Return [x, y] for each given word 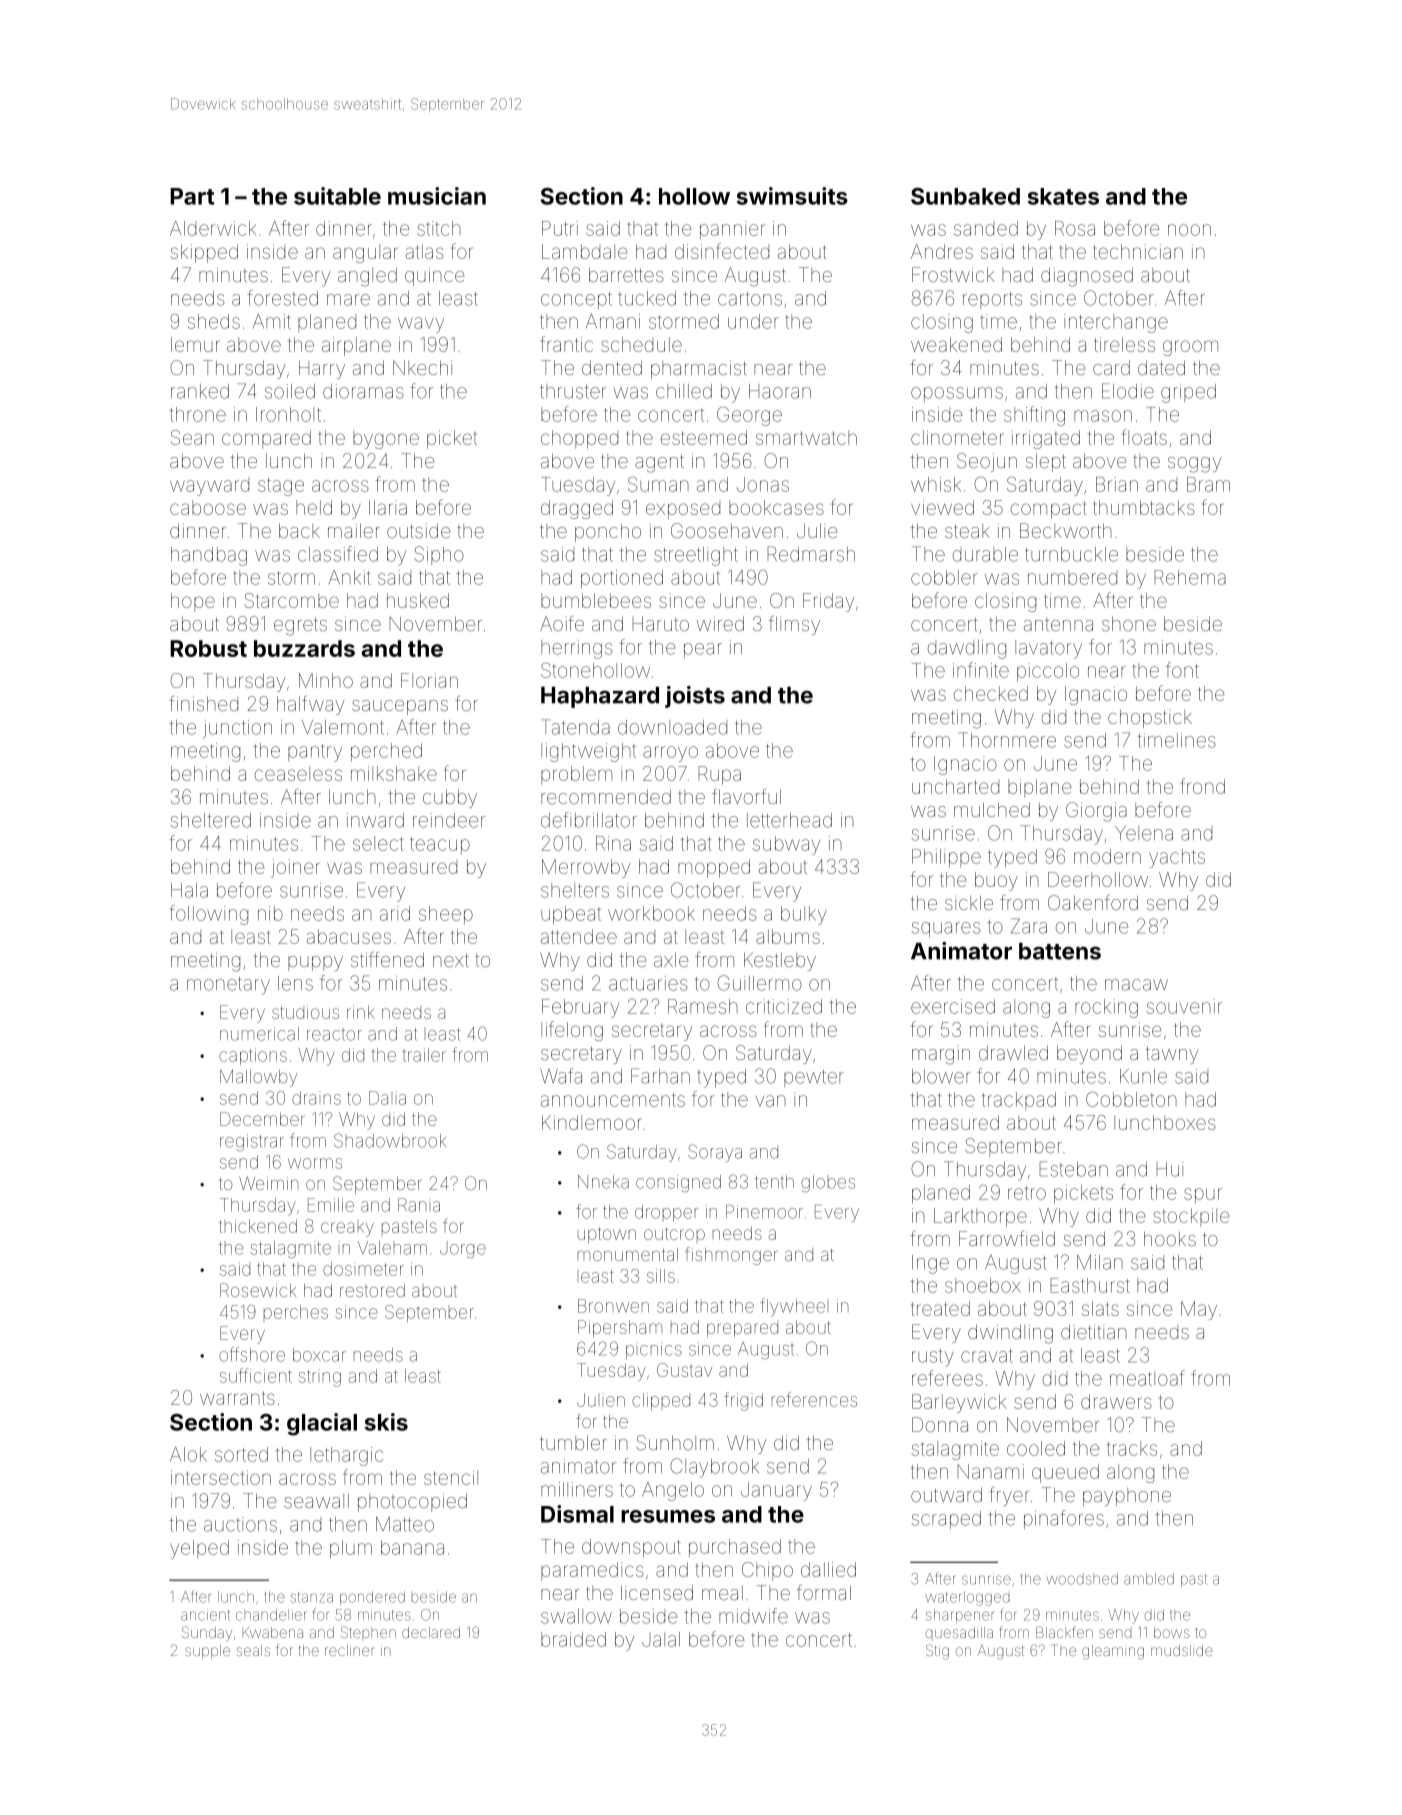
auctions [240, 1524]
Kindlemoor [592, 1122]
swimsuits [792, 196]
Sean [192, 437]
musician [437, 196]
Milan [1100, 1262]
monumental [628, 1254]
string [320, 1378]
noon [1189, 230]
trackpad [1018, 1101]
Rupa [720, 775]
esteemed [704, 437]
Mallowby [258, 1078]
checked [991, 693]
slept [1046, 462]
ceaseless [298, 773]
